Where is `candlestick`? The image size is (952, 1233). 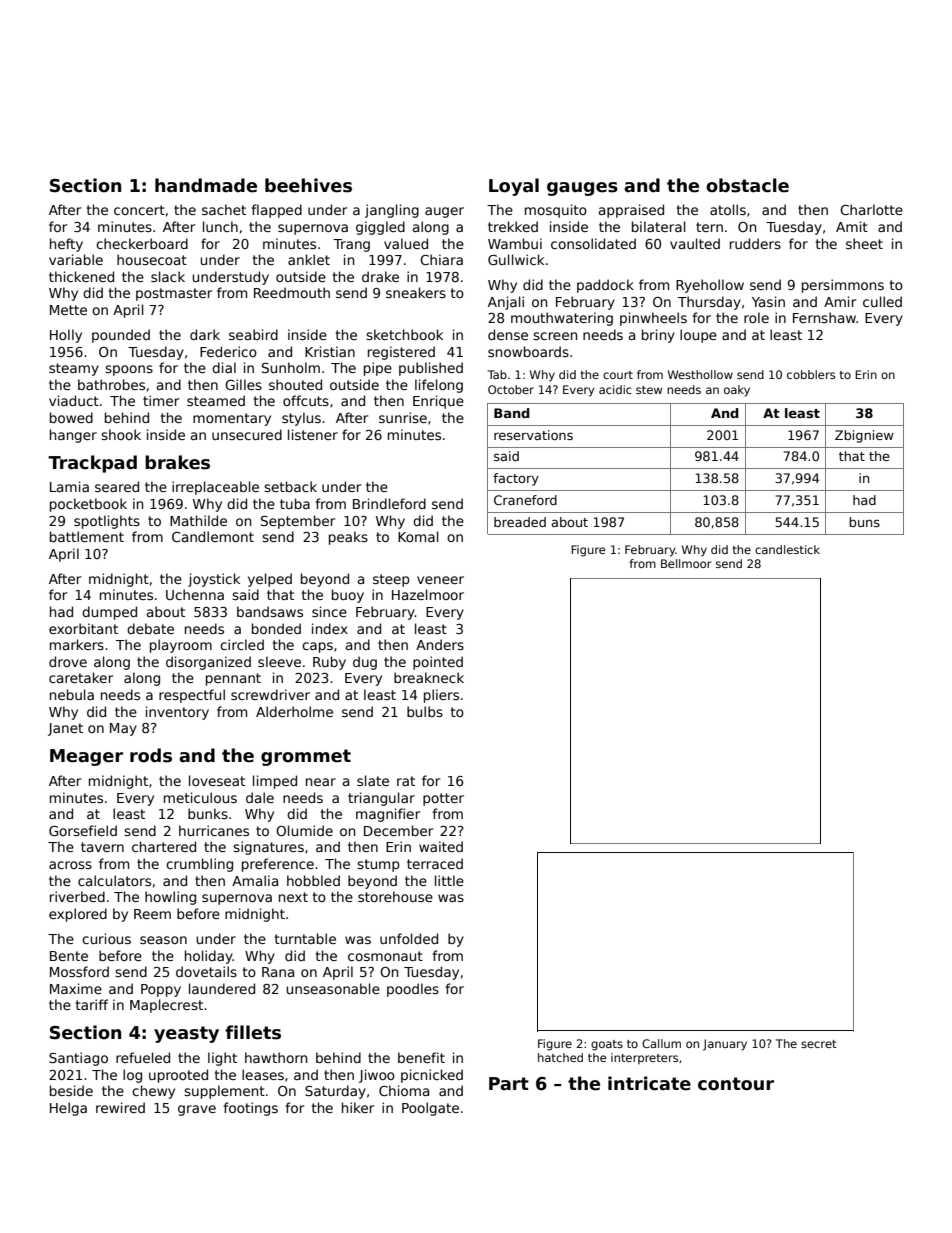
candlestick is located at coordinates (787, 549).
